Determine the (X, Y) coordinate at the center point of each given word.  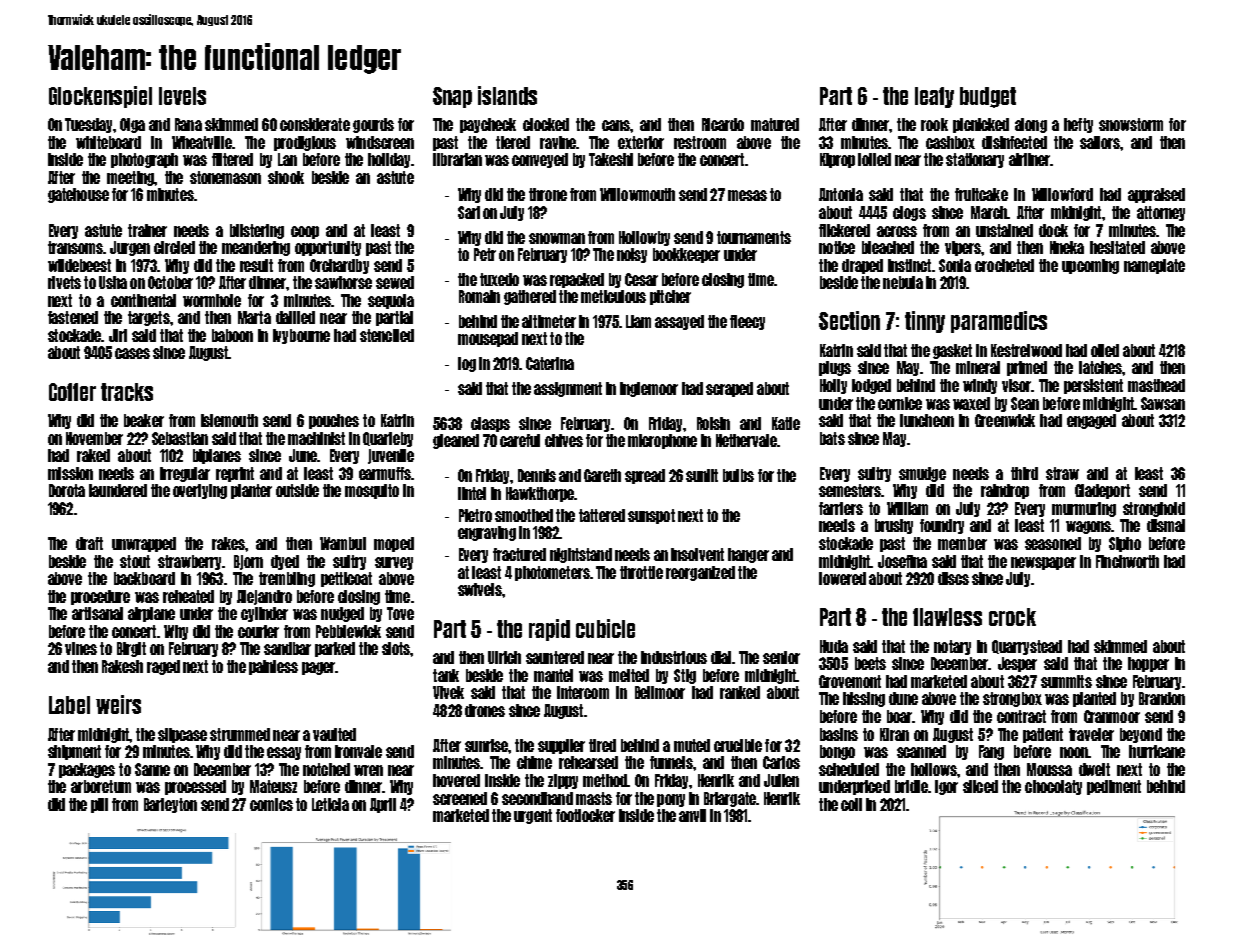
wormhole (212, 300)
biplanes (217, 456)
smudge (922, 474)
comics (271, 804)
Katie (786, 423)
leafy (934, 97)
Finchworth (1127, 561)
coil (851, 804)
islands (507, 95)
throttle (641, 572)
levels (182, 96)
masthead (1156, 385)
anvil (692, 815)
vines (81, 648)
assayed (679, 322)
